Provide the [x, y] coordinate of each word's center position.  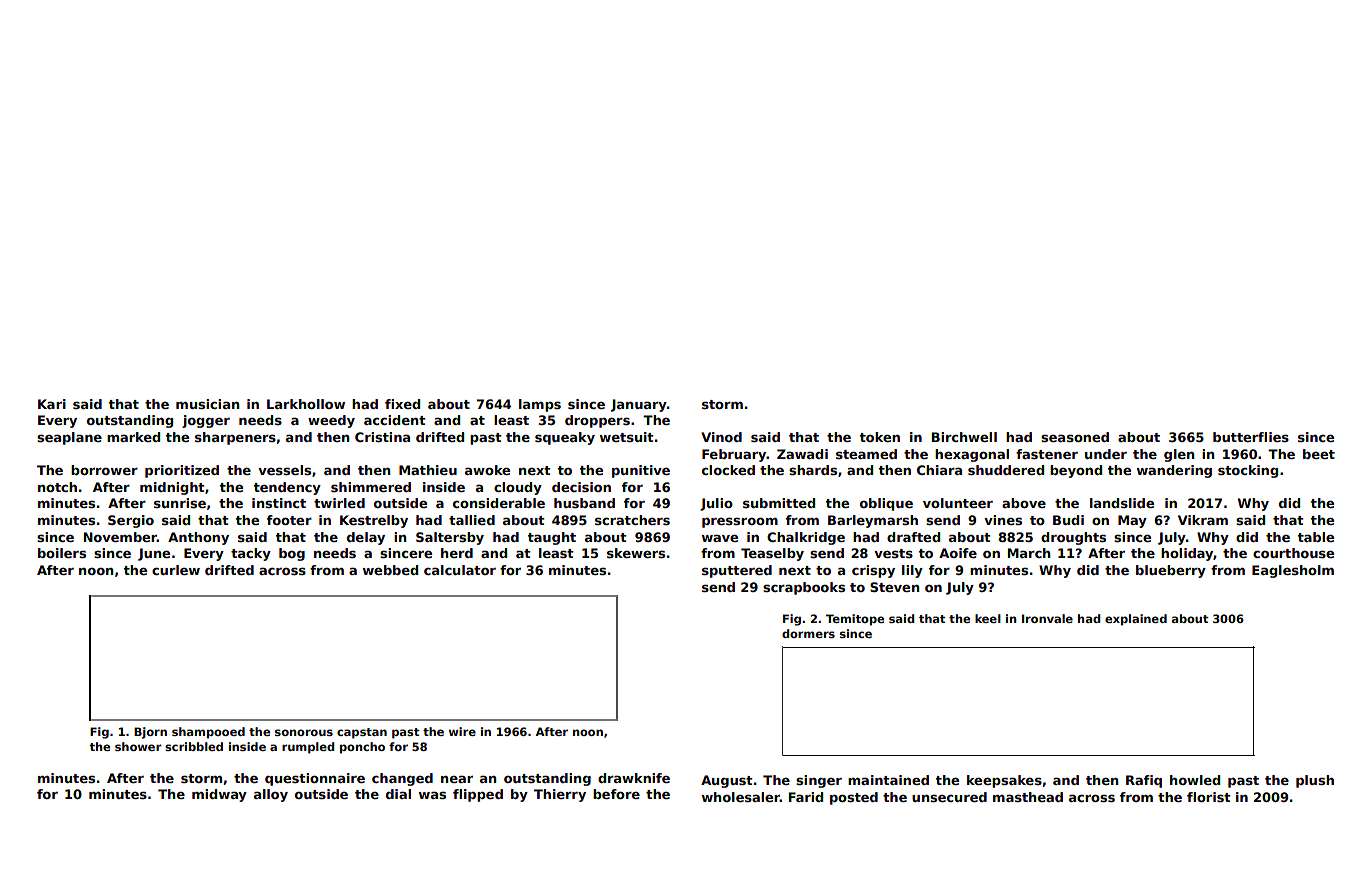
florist [1209, 797]
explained [1136, 620]
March [1029, 553]
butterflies [1251, 437]
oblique [886, 504]
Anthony [198, 538]
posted [854, 798]
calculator [460, 570]
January [639, 405]
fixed [402, 404]
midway [219, 795]
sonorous [304, 732]
